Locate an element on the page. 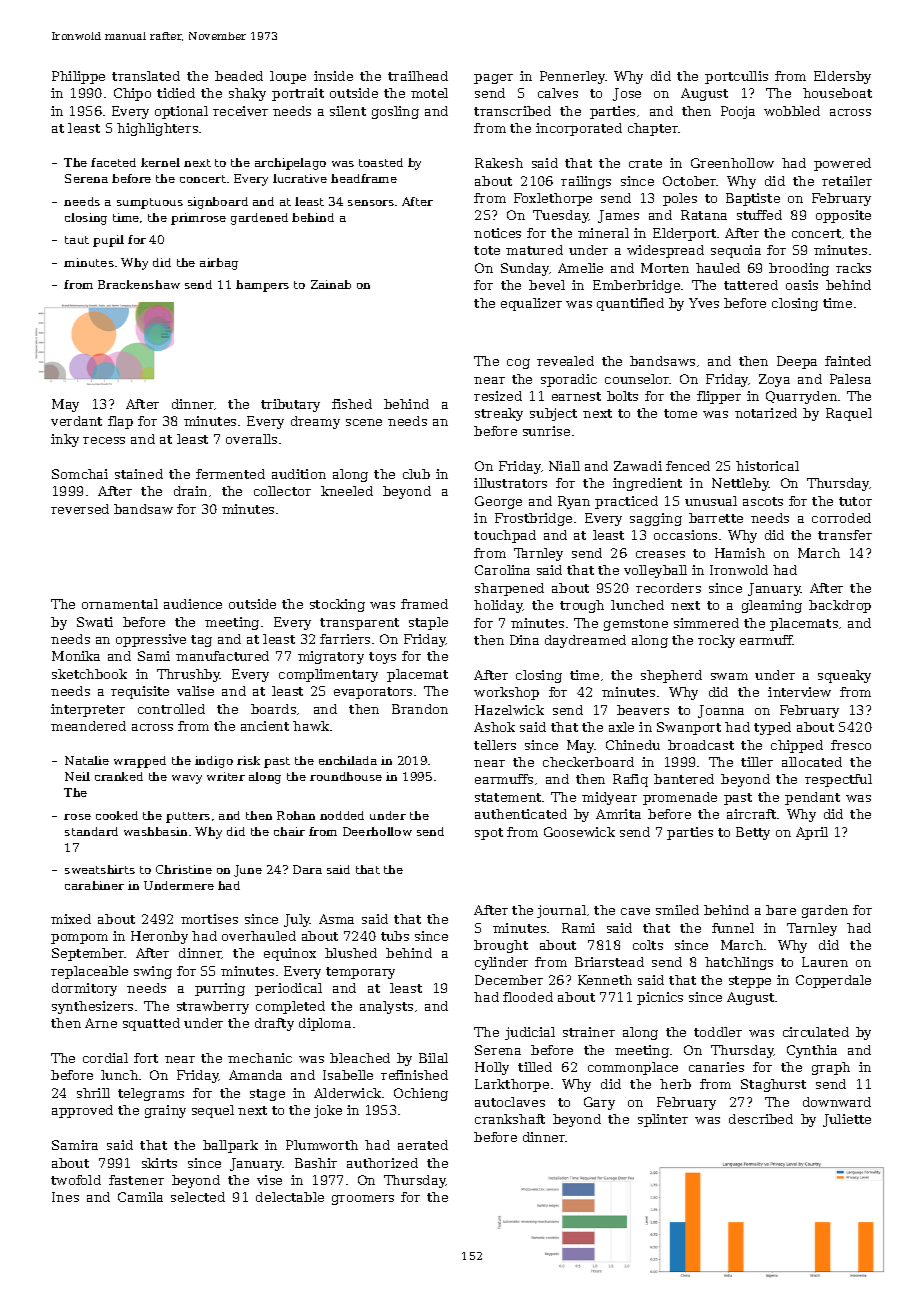 Image resolution: width=924 pixels, height=1308 pixels. splinter is located at coordinates (663, 1120).
